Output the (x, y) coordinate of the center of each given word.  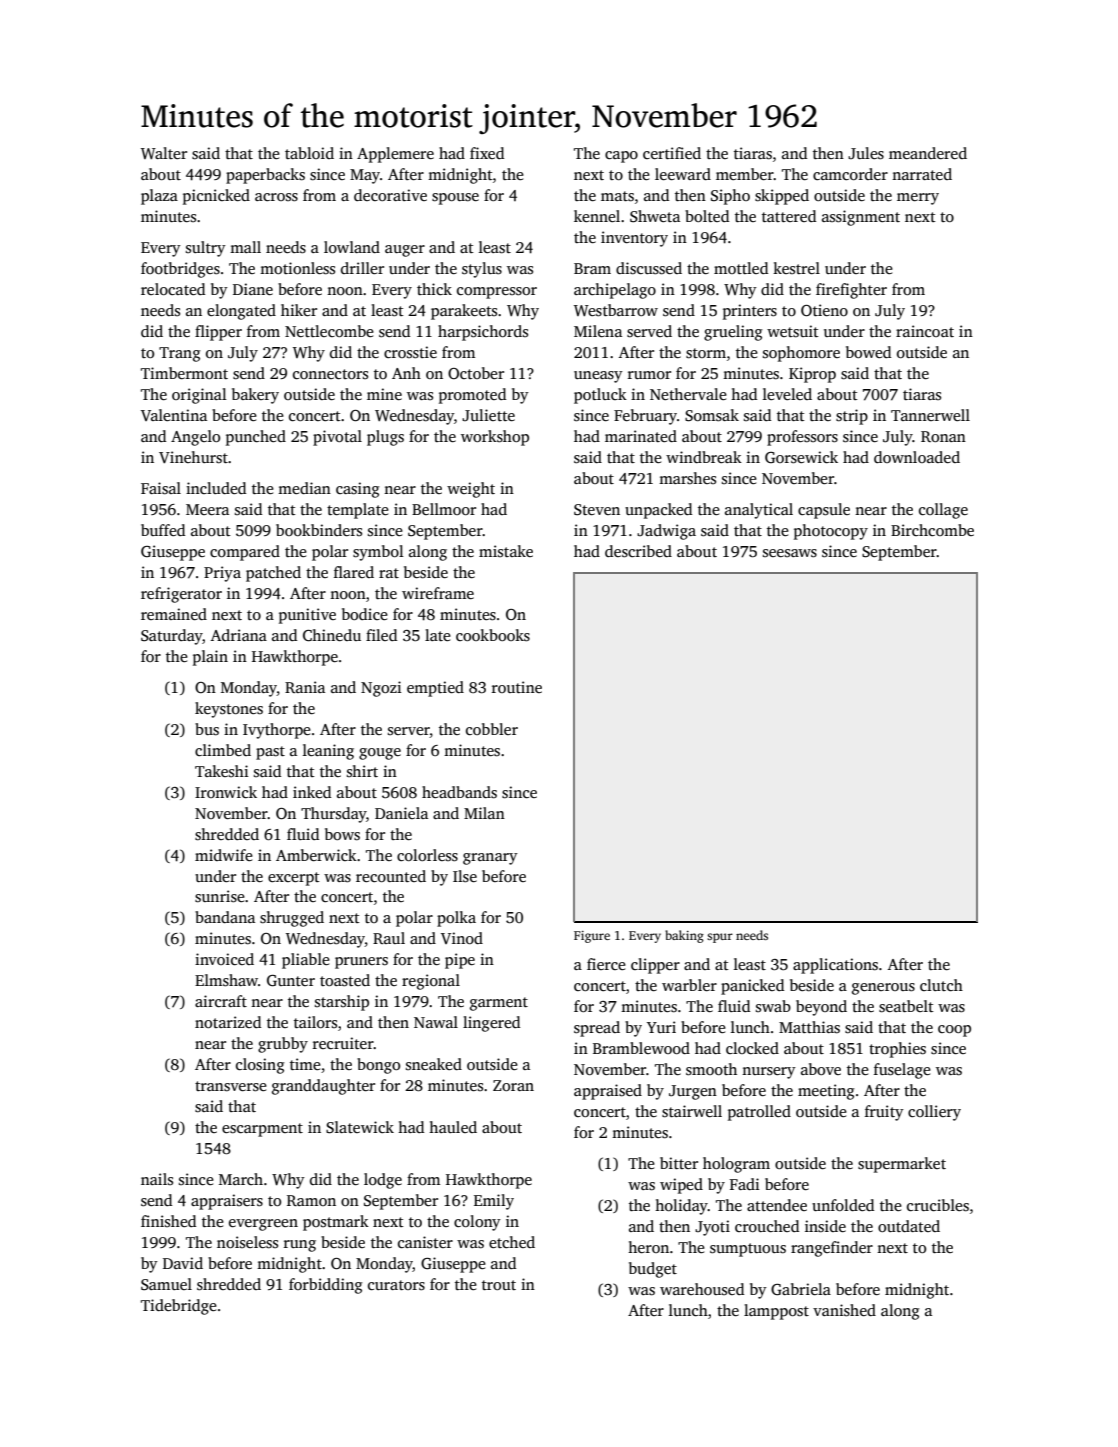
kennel (597, 216)
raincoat (925, 331)
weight (471, 490)
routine (517, 687)
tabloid (309, 153)
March (241, 1179)
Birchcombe (932, 530)
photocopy (831, 532)
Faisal (161, 488)
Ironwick (226, 792)
